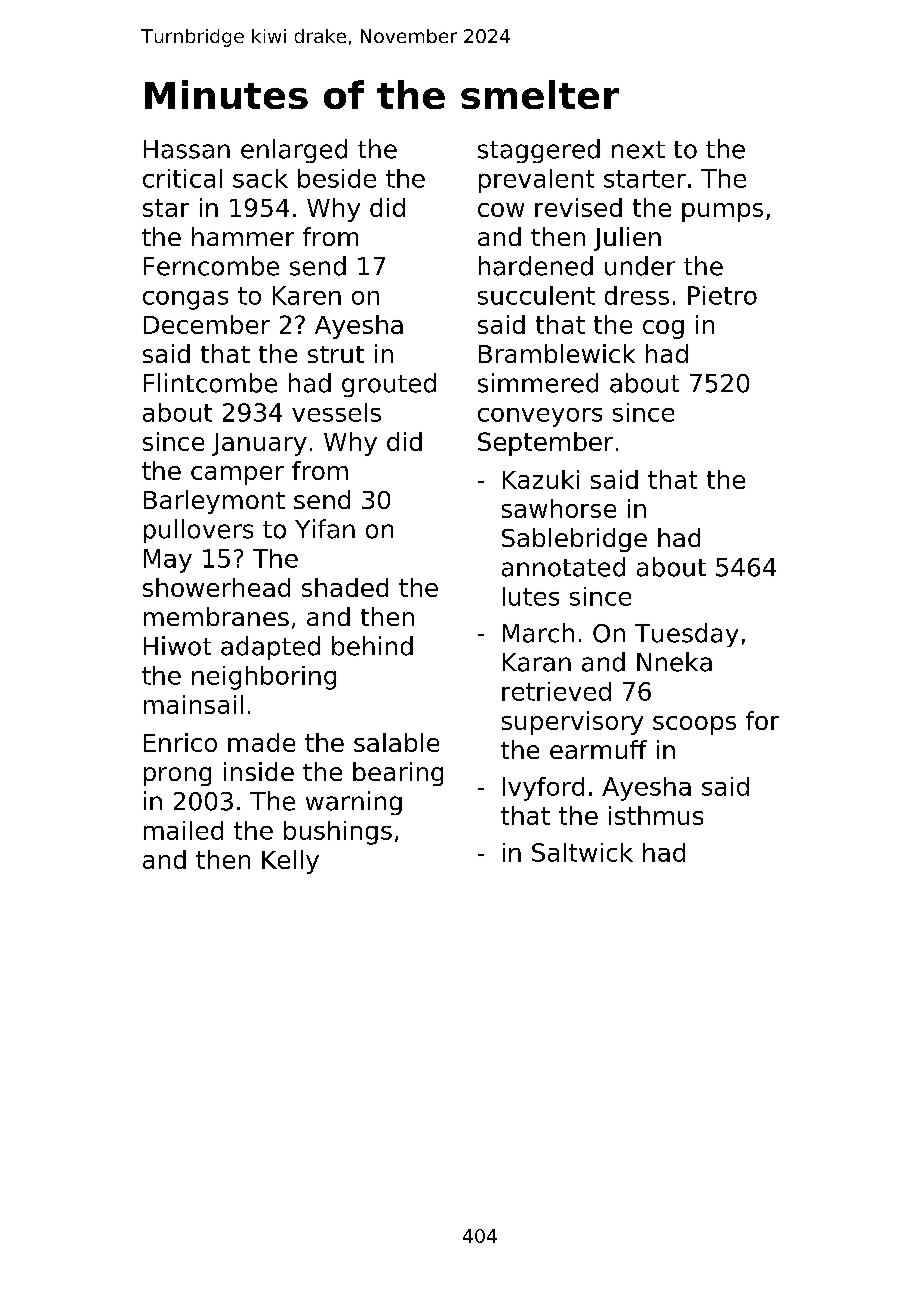  What do you see at coordinates (722, 212) in the image?
I see `pumps` at bounding box center [722, 212].
